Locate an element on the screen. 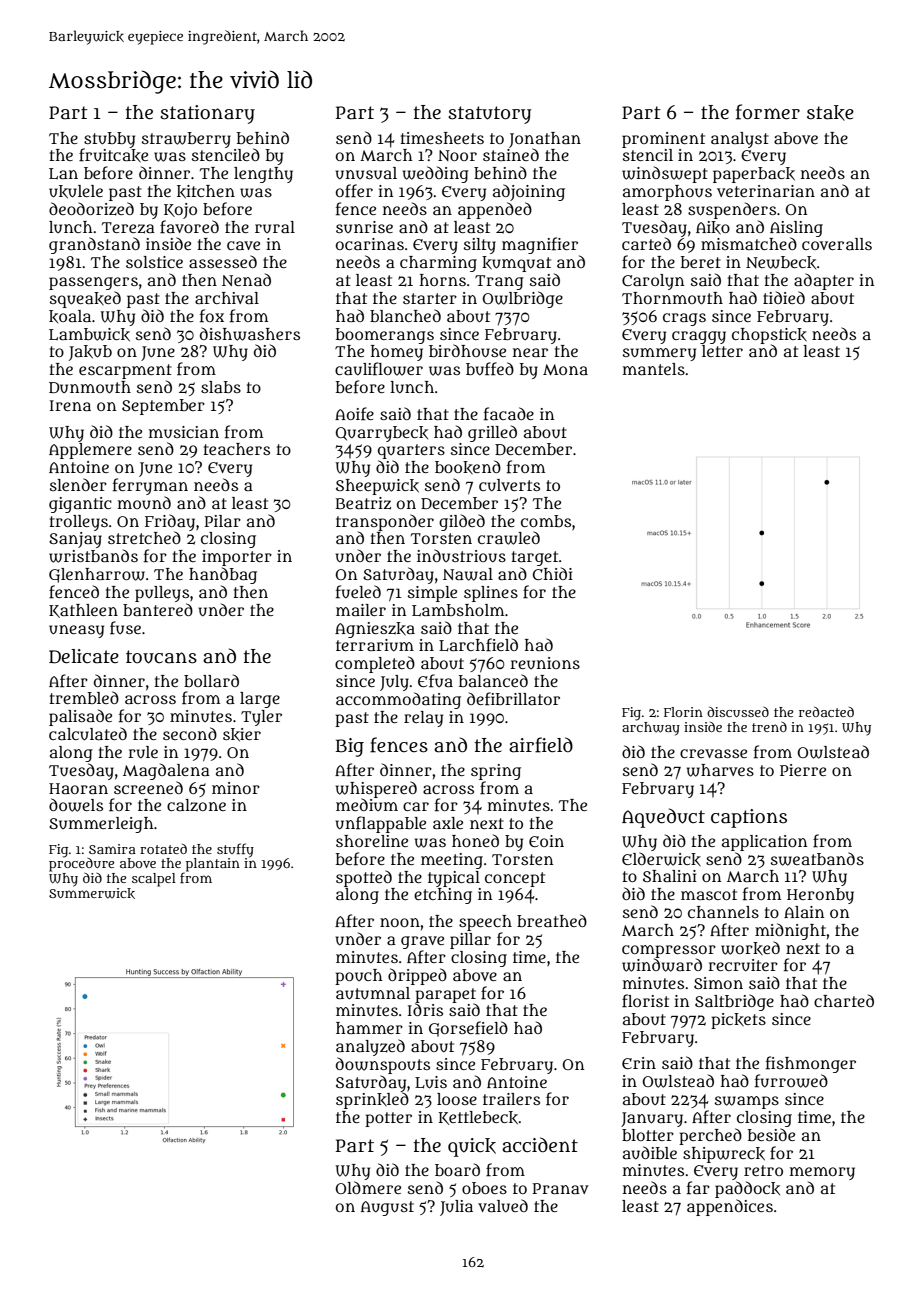 This screenshot has height=1308, width=924. analyzed is located at coordinates (370, 1047).
